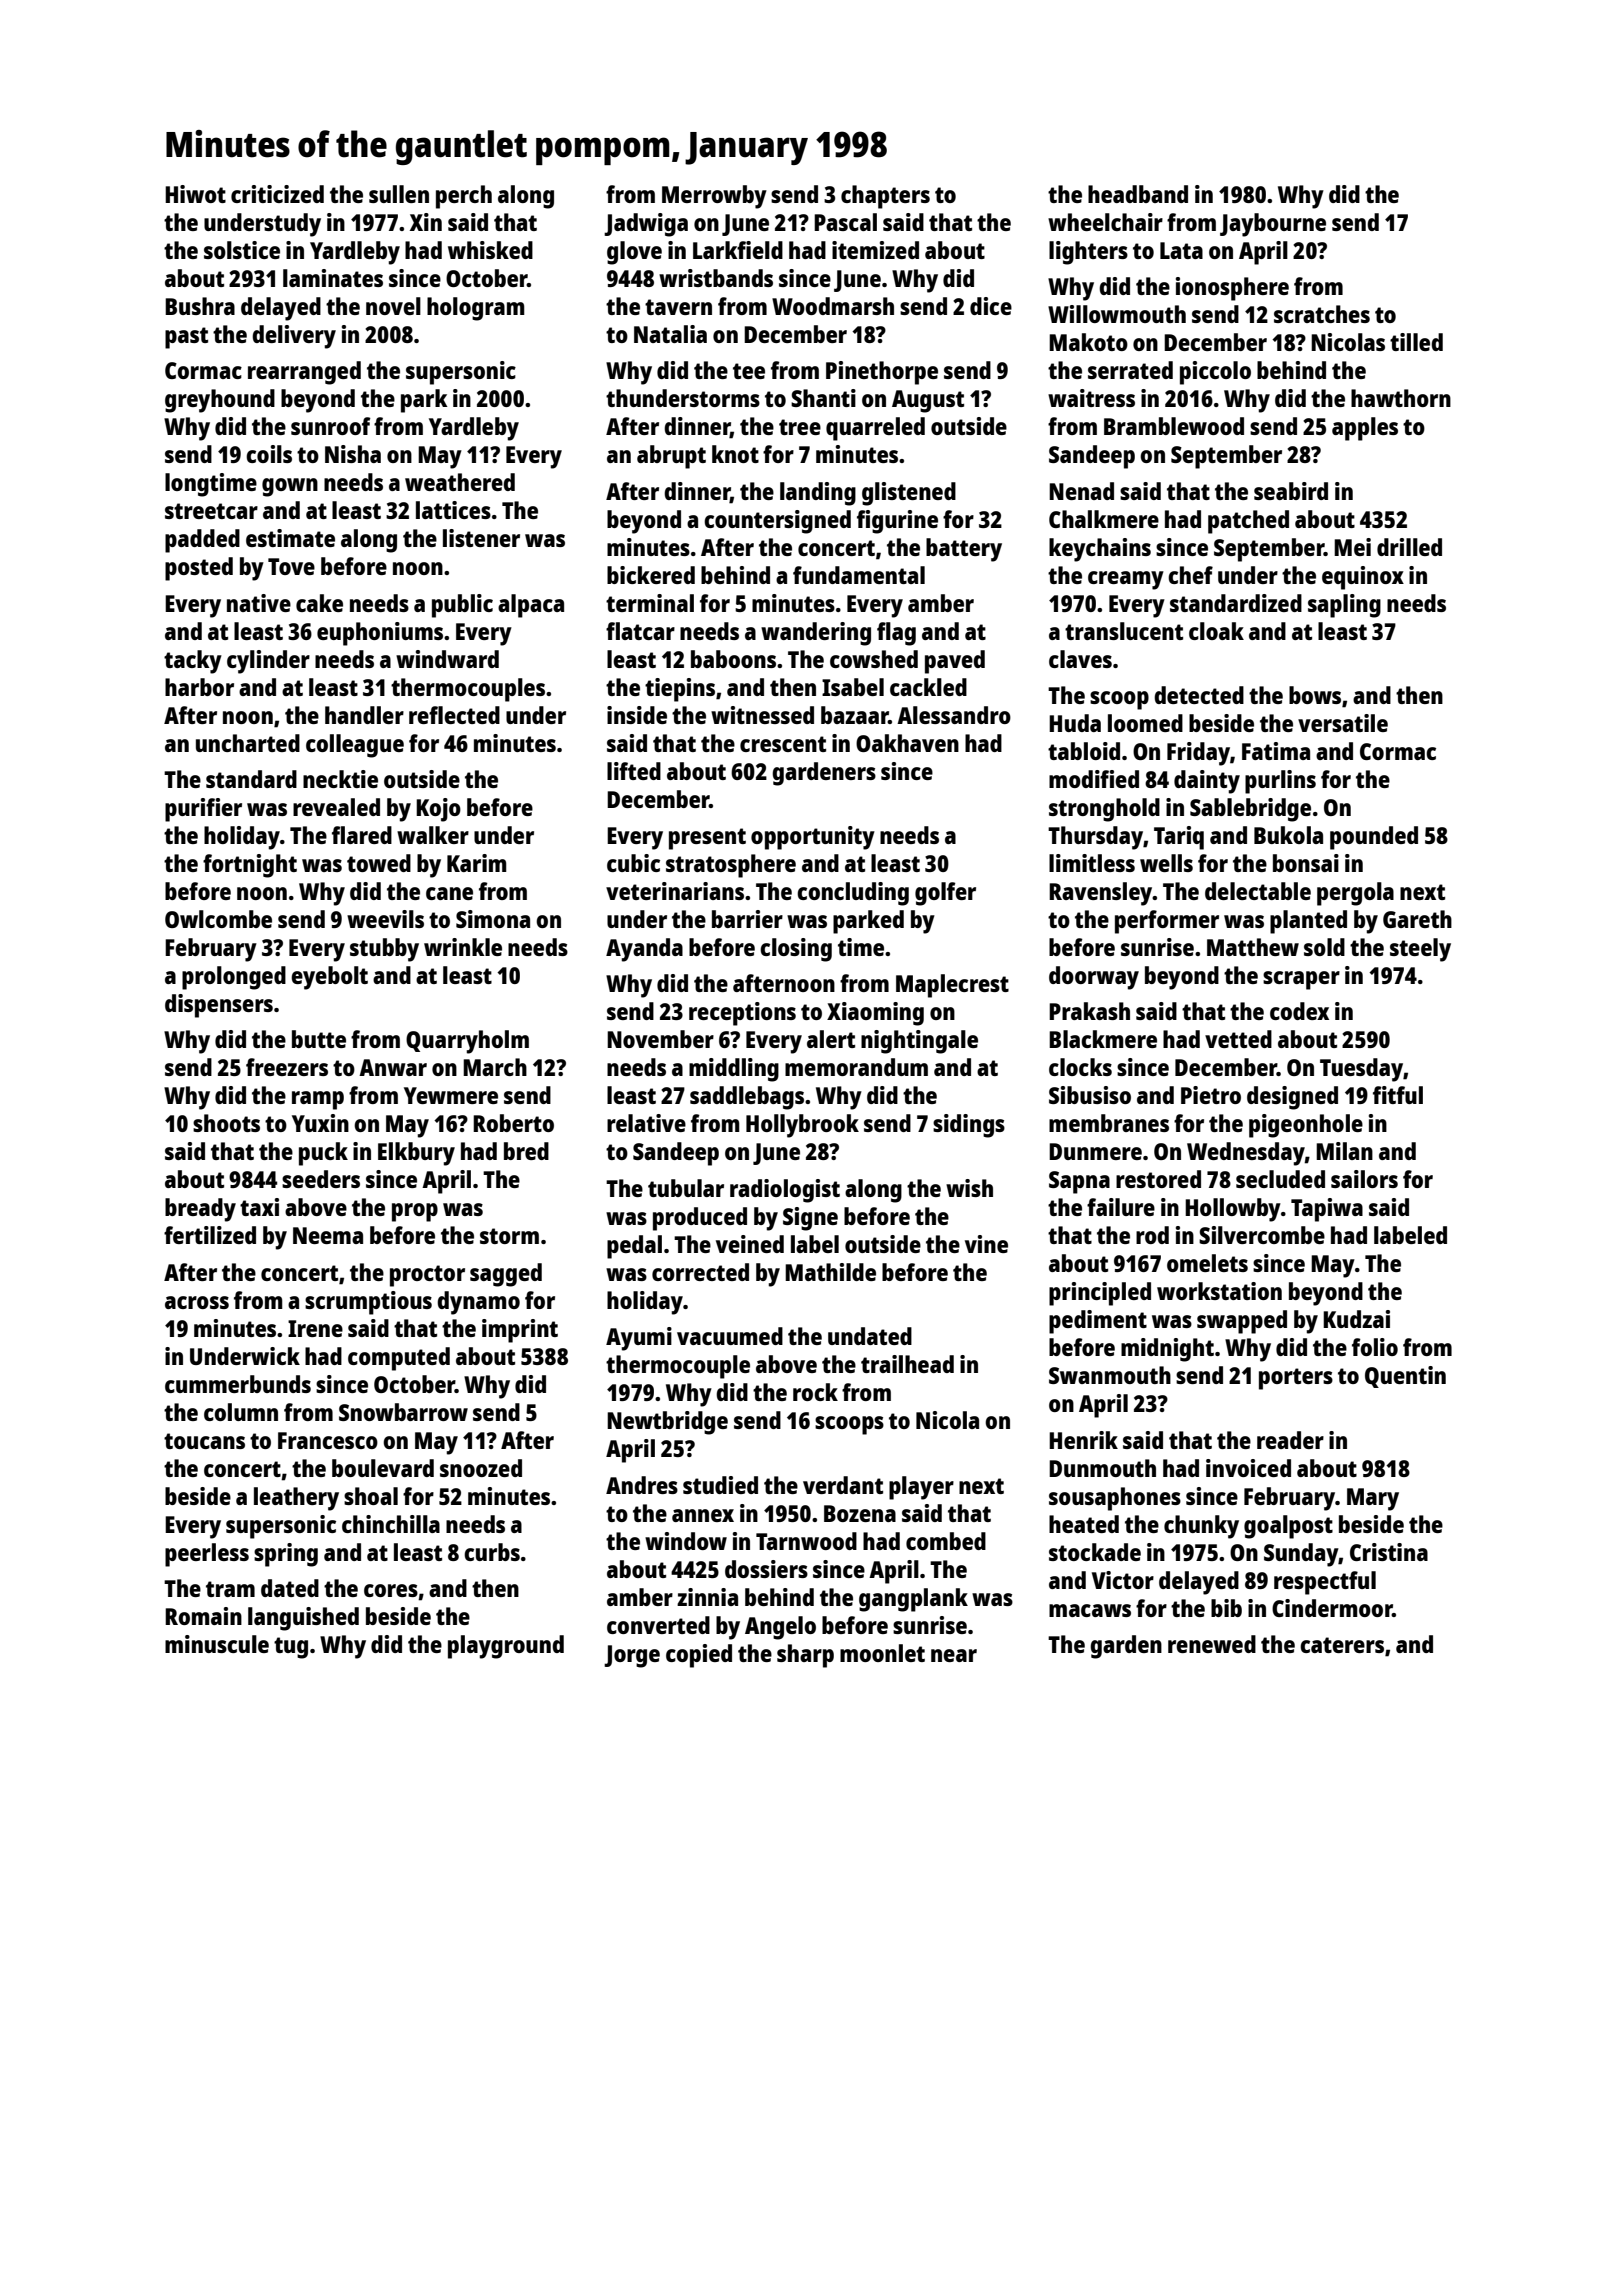 This screenshot has width=1620, height=2292. I want to click on August, so click(928, 401).
